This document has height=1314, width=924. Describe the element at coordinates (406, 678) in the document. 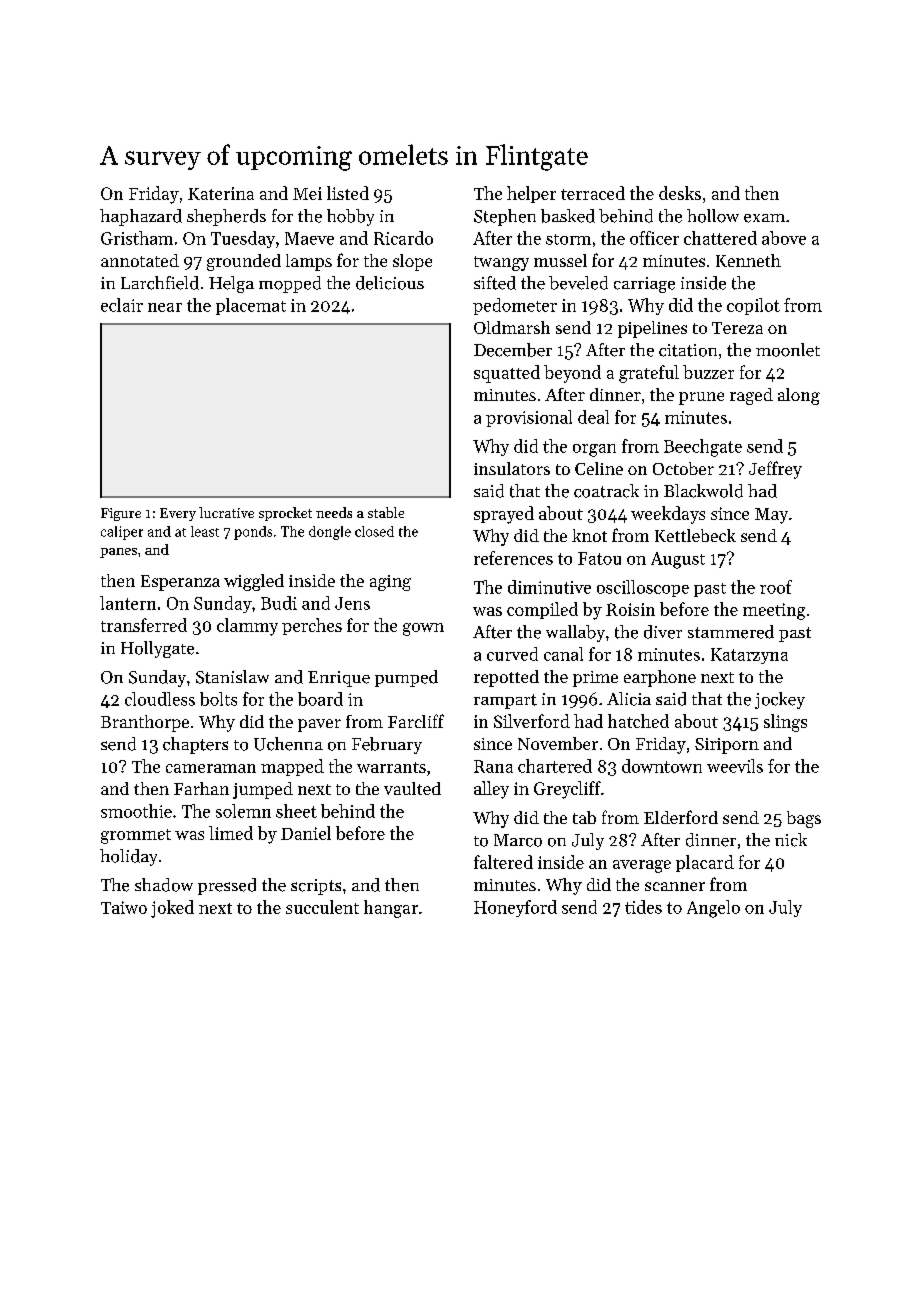

I see `pumped` at that location.
